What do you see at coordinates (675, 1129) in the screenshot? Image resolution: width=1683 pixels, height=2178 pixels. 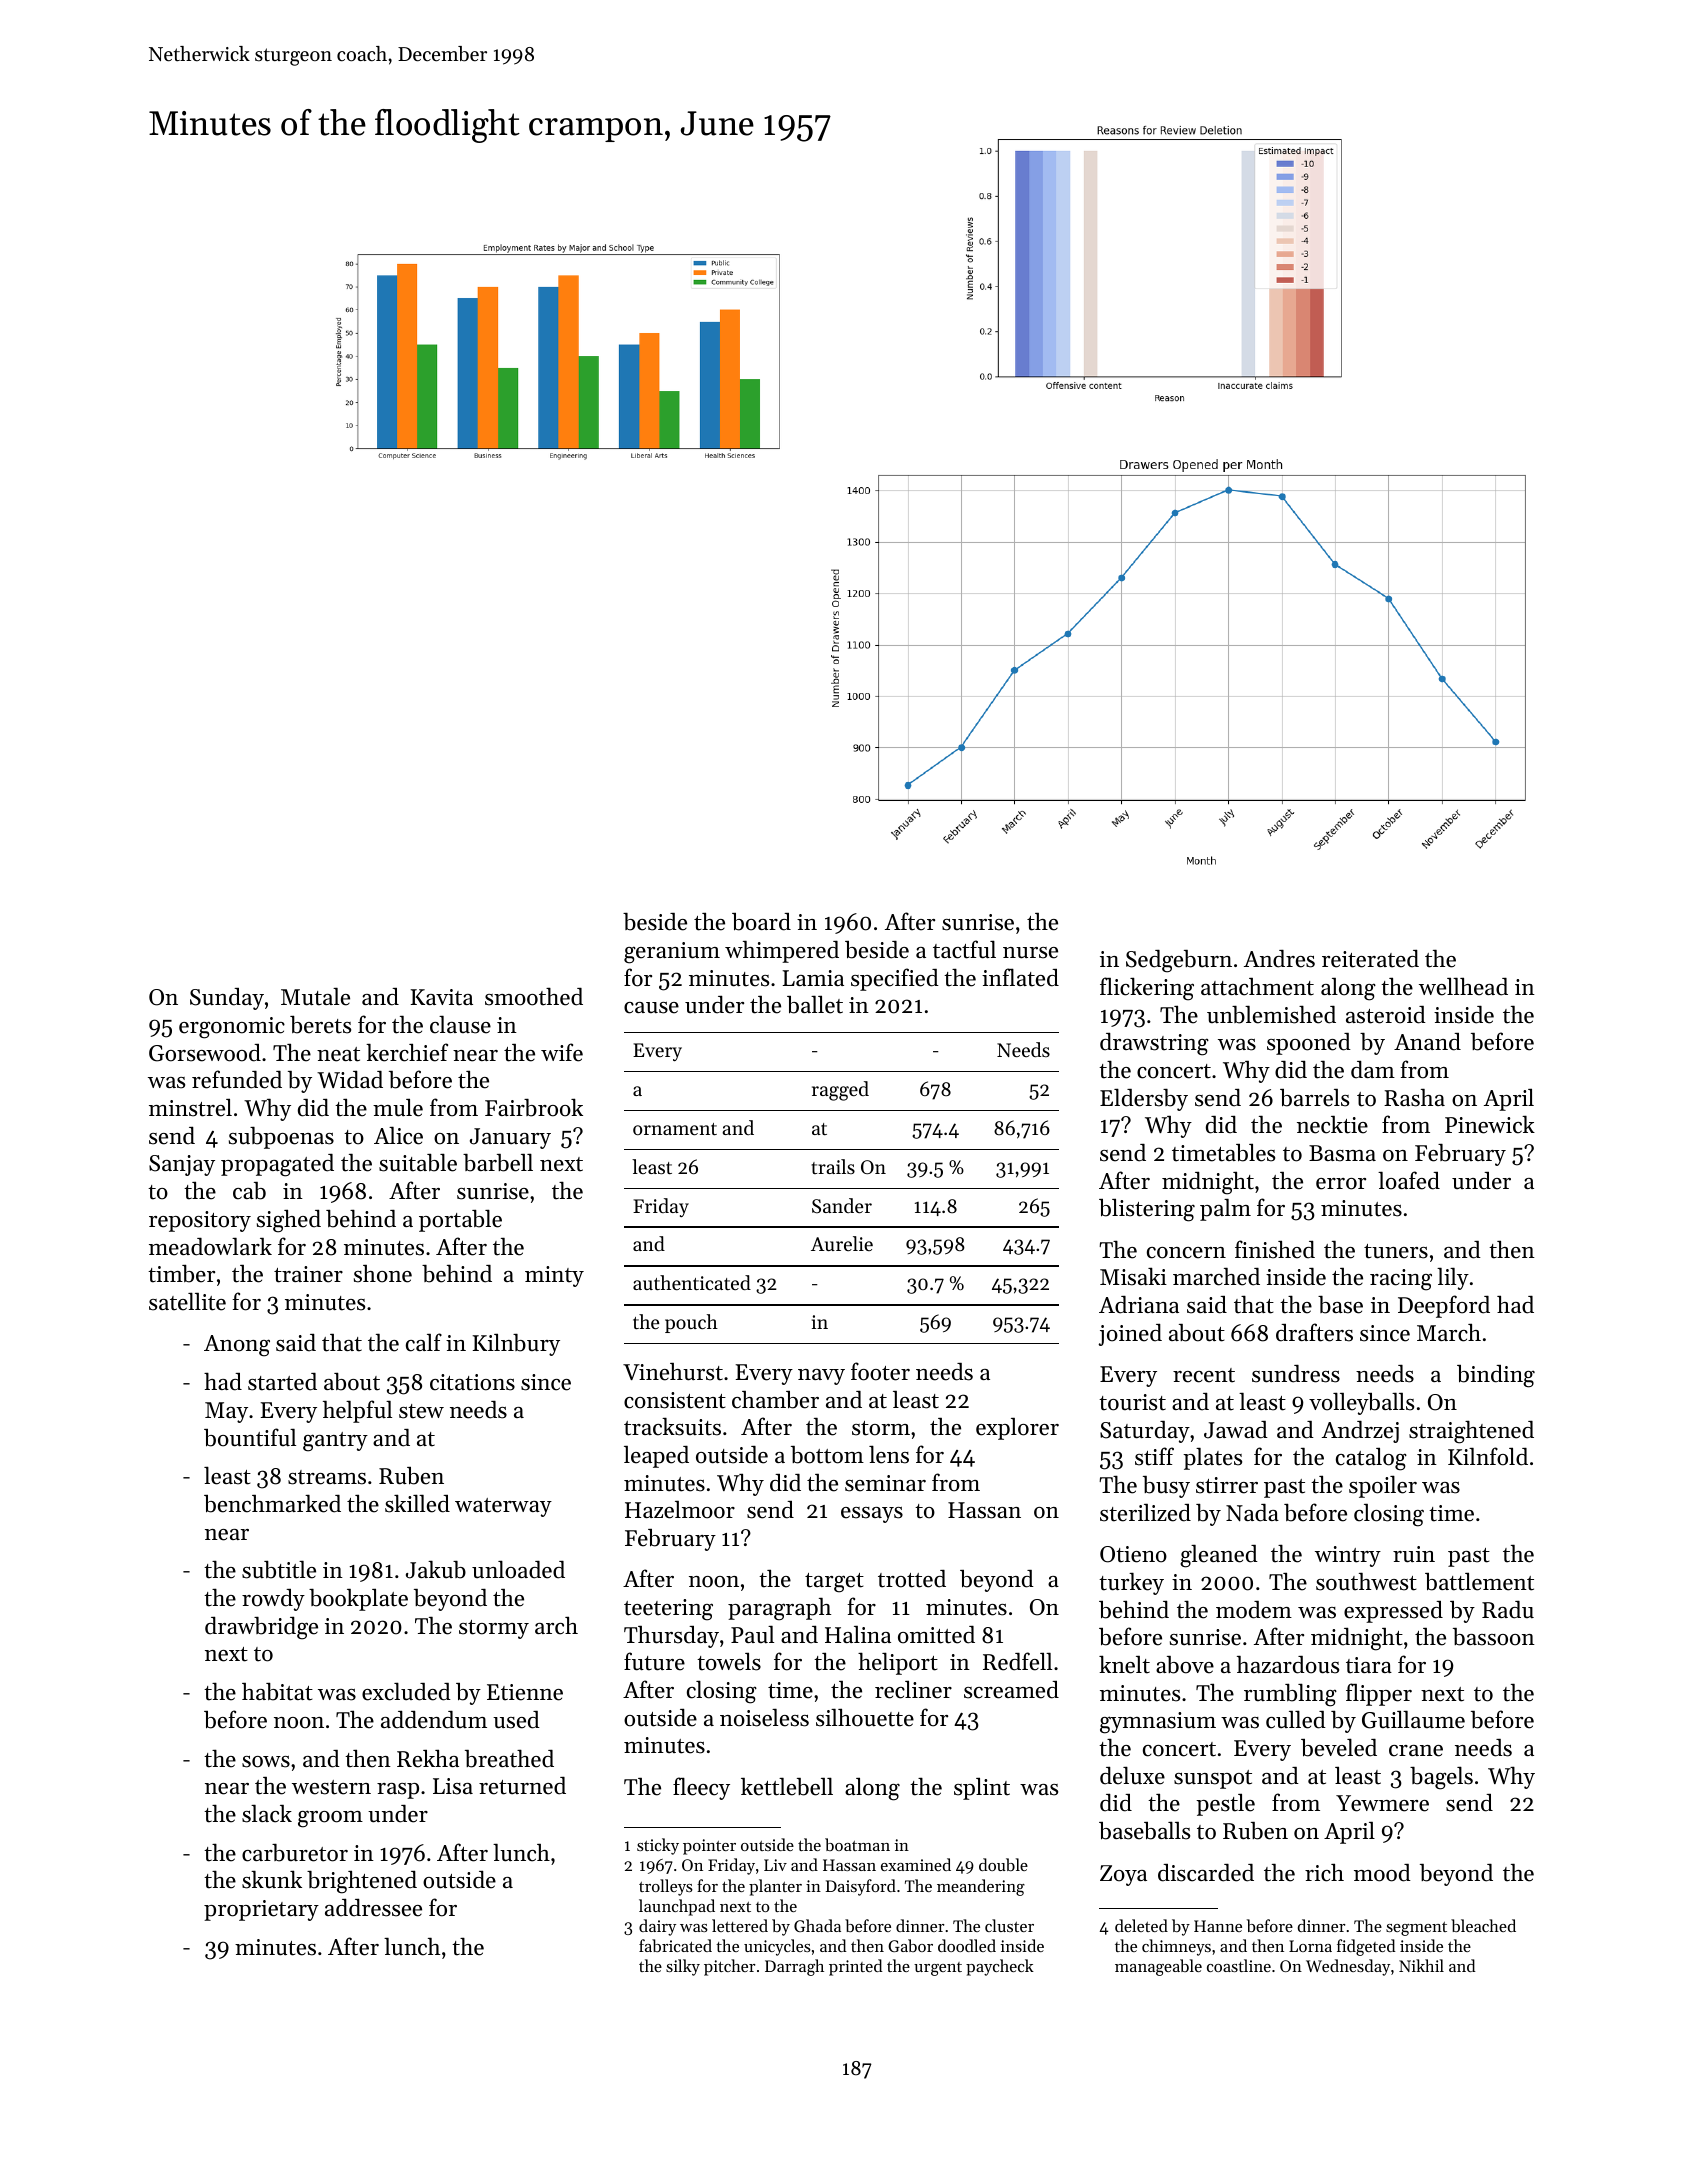 I see `ornament` at bounding box center [675, 1129].
